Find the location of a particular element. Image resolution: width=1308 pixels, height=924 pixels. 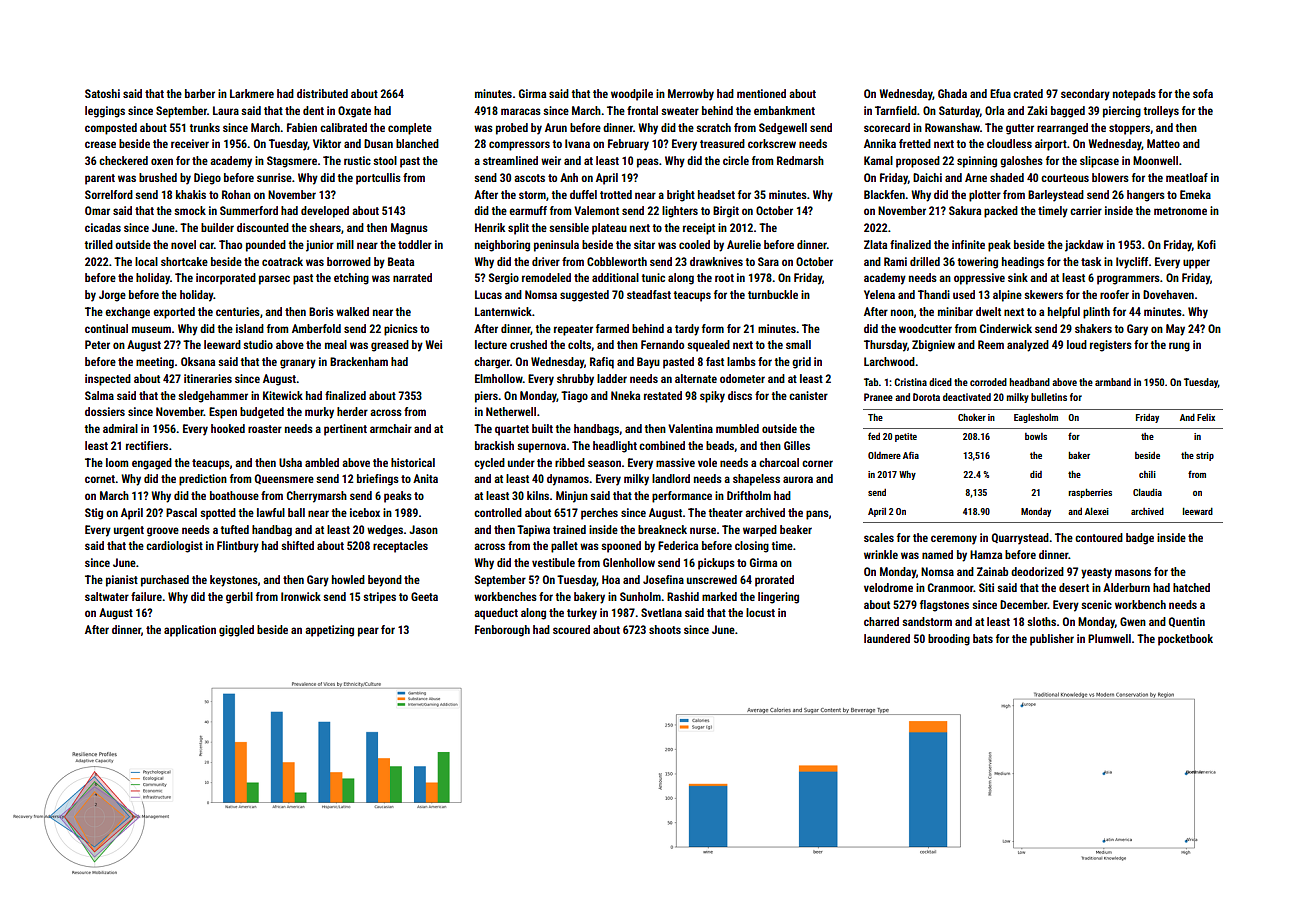

trolleys is located at coordinates (1161, 112).
